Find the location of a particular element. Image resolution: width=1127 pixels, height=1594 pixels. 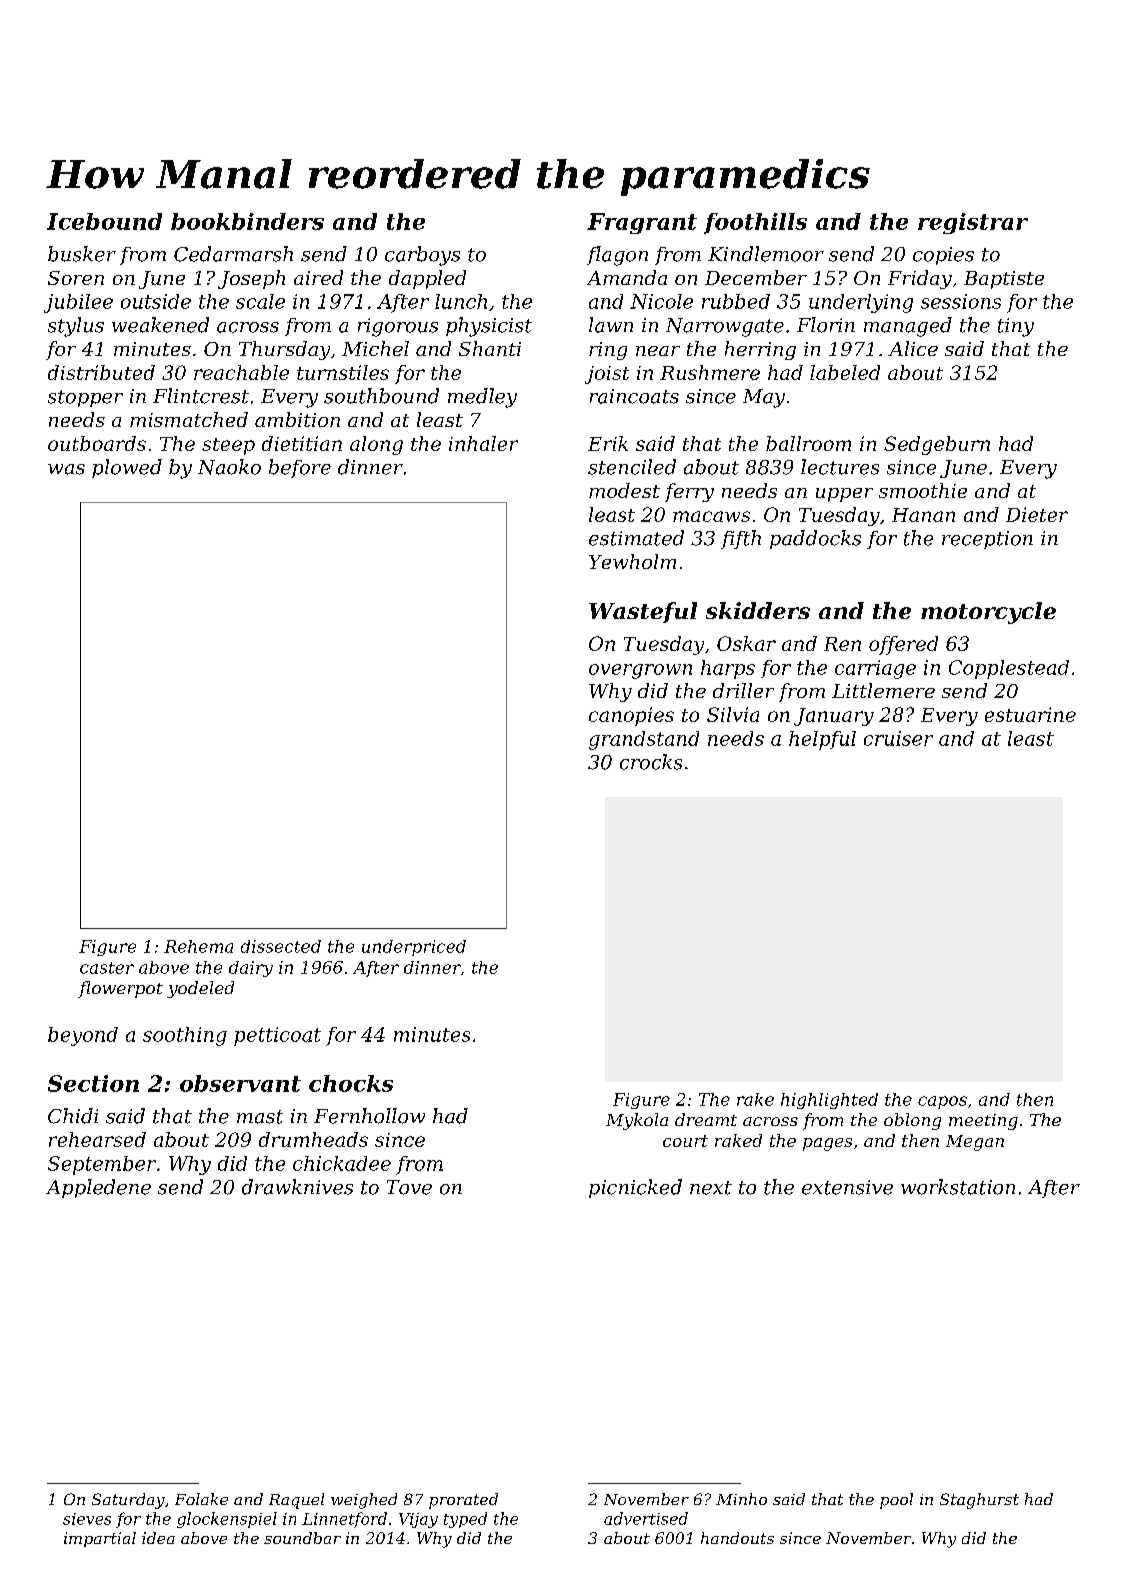

Folake is located at coordinates (201, 1499).
